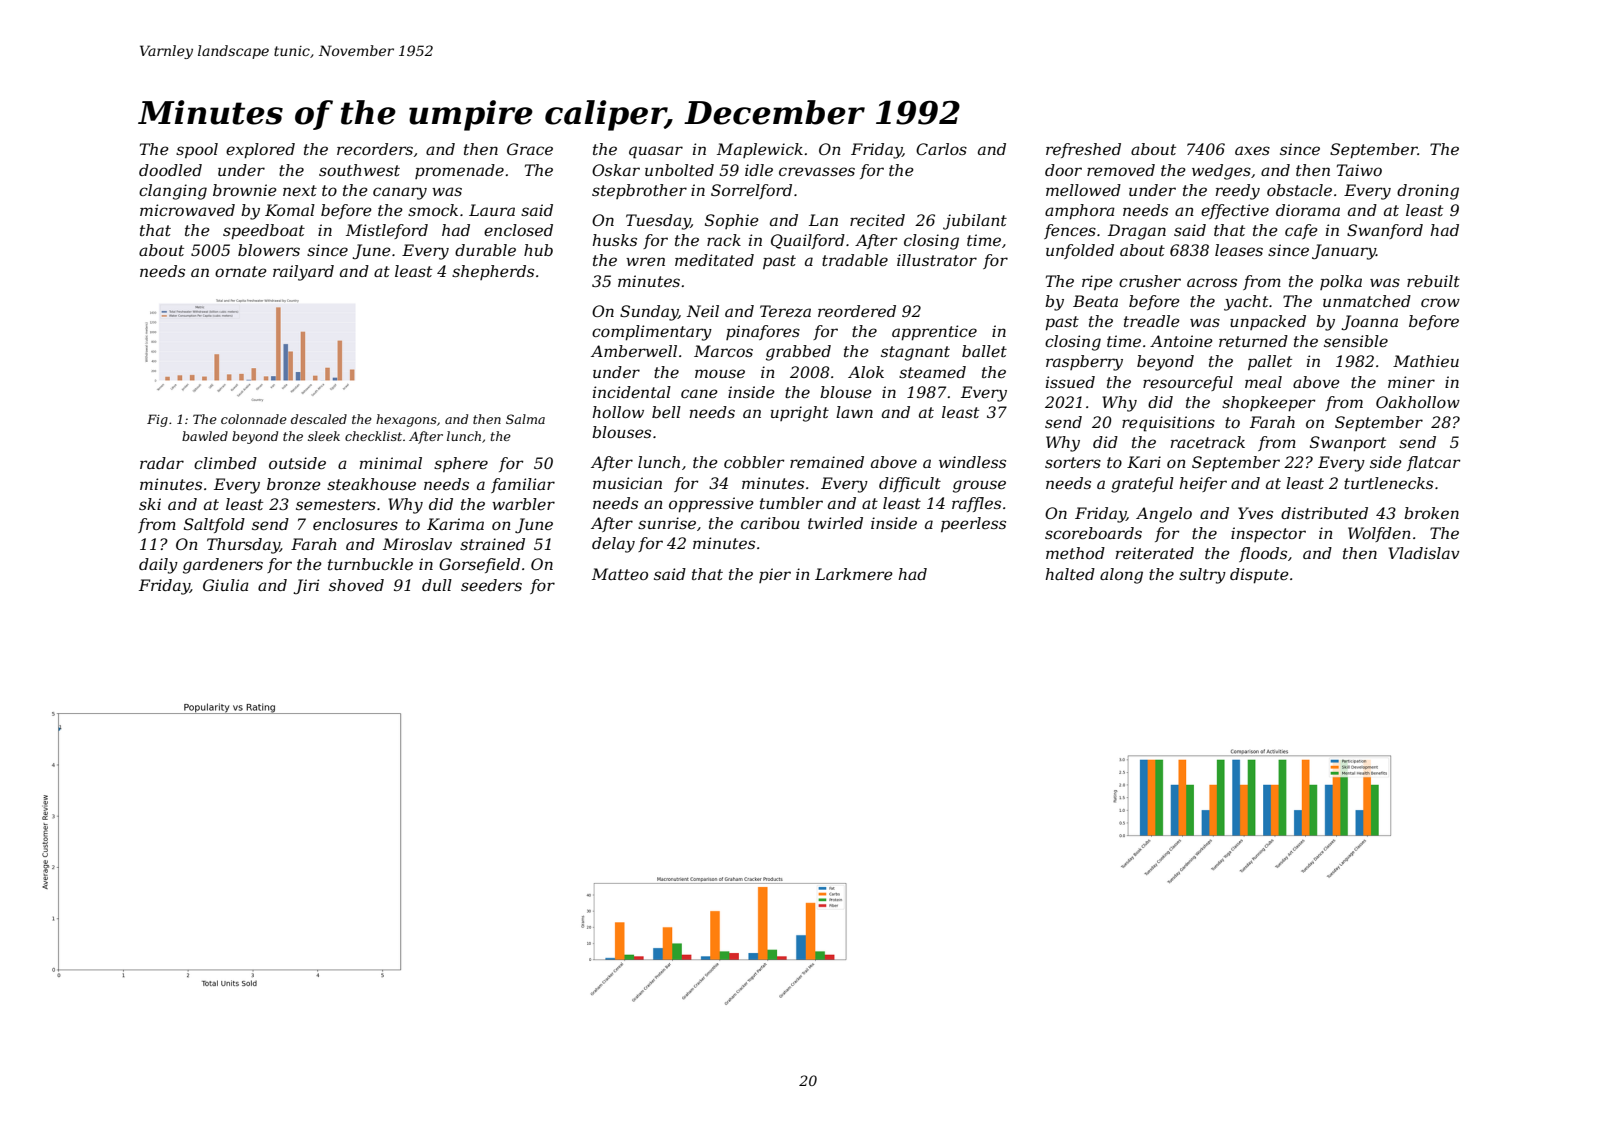 The width and height of the page is (1599, 1130). I want to click on axes, so click(1252, 150).
